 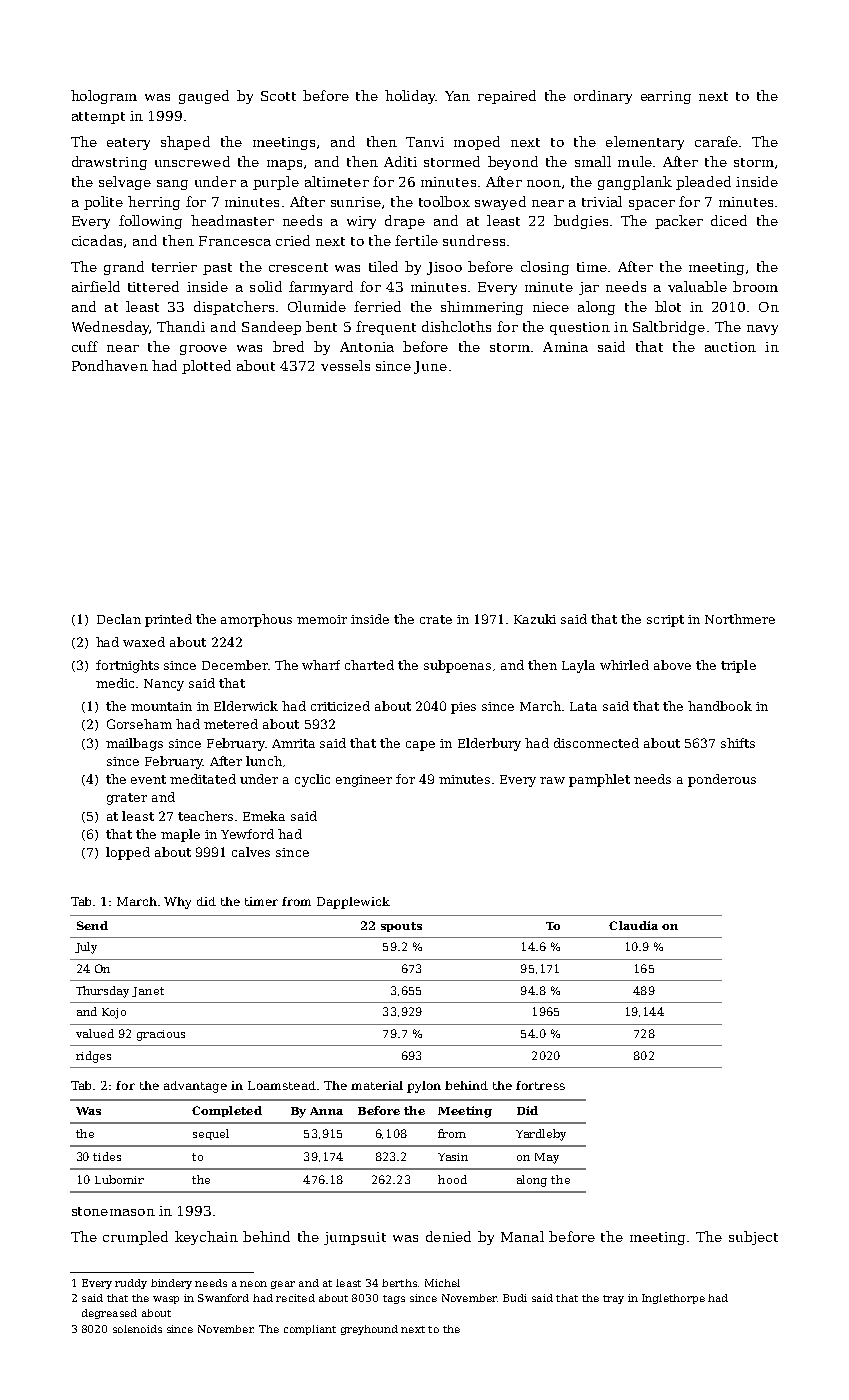 I want to click on small, so click(x=593, y=161).
